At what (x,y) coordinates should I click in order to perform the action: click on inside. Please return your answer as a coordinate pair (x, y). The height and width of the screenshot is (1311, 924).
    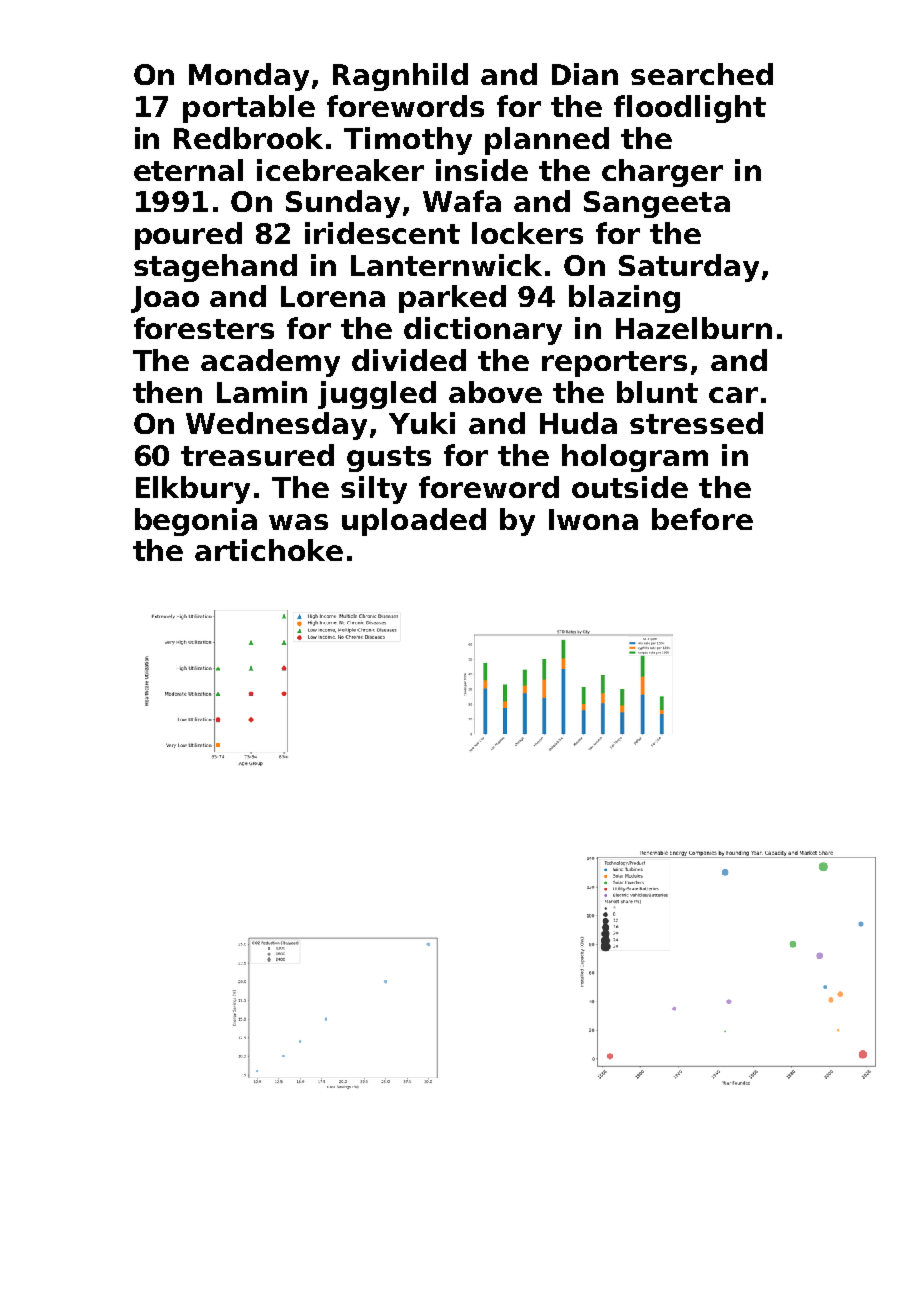
    Looking at the image, I should click on (482, 170).
